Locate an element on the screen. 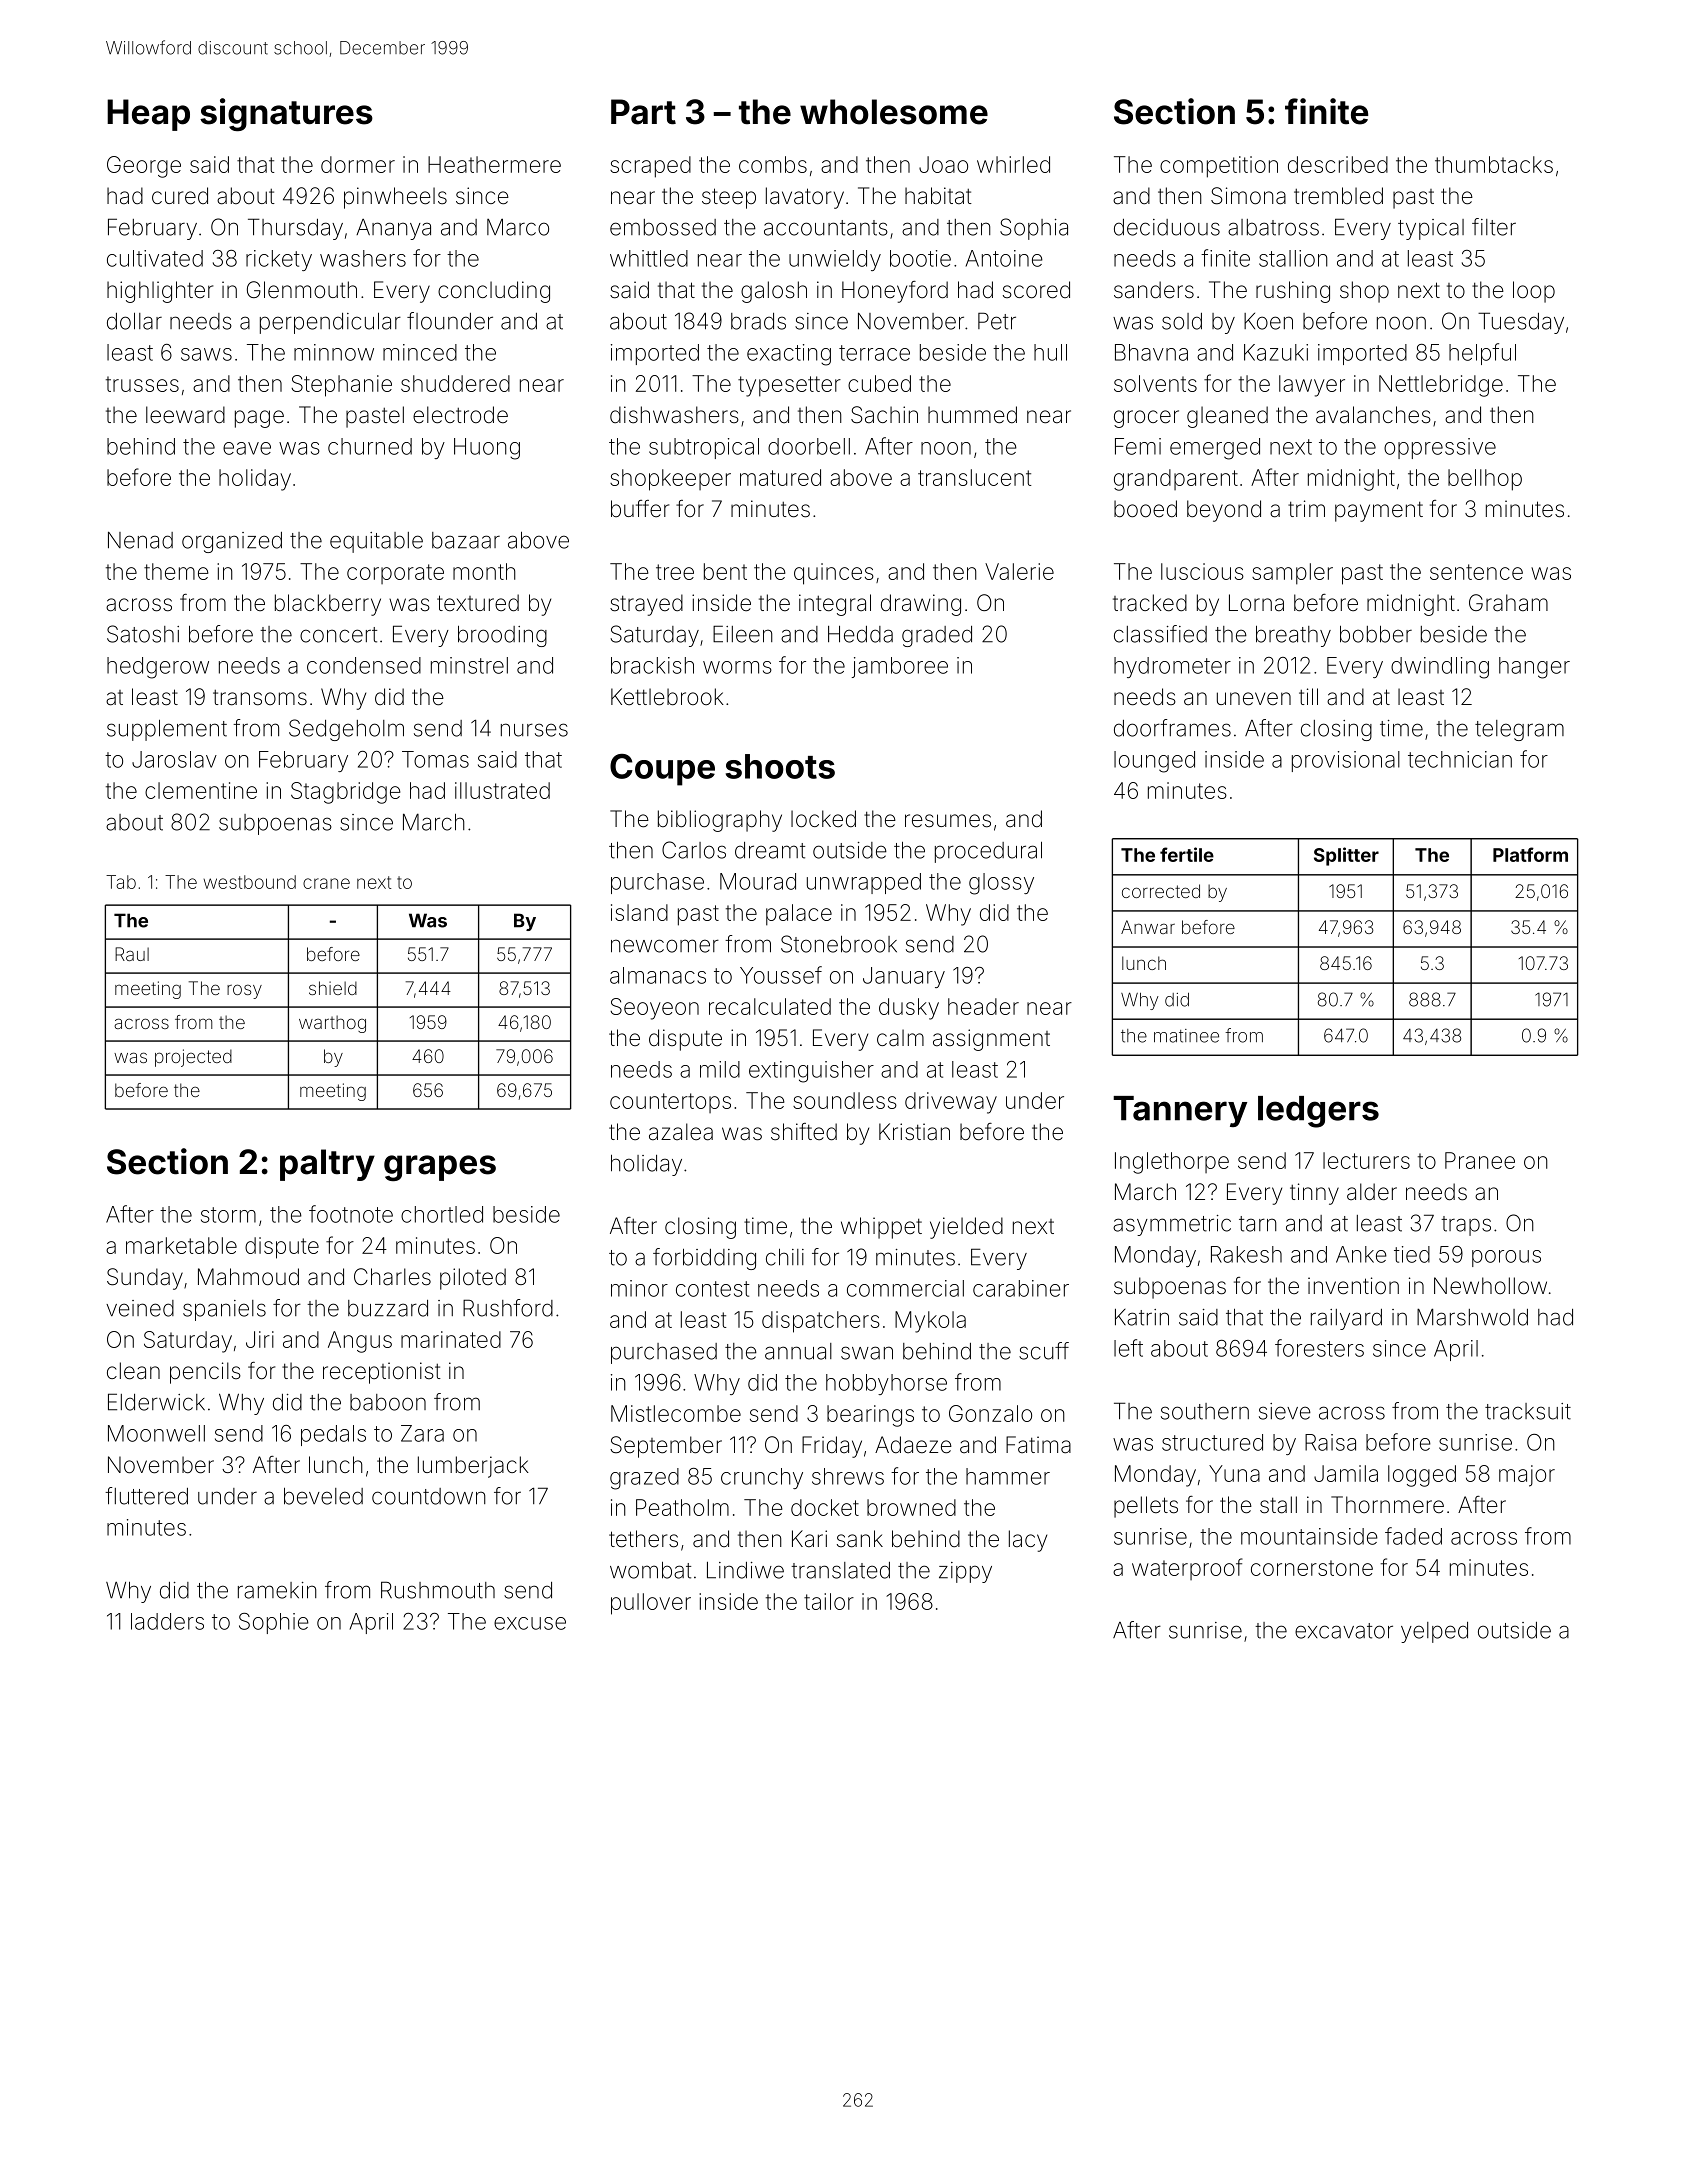 The height and width of the screenshot is (2178, 1683). Rakesh is located at coordinates (1246, 1254).
